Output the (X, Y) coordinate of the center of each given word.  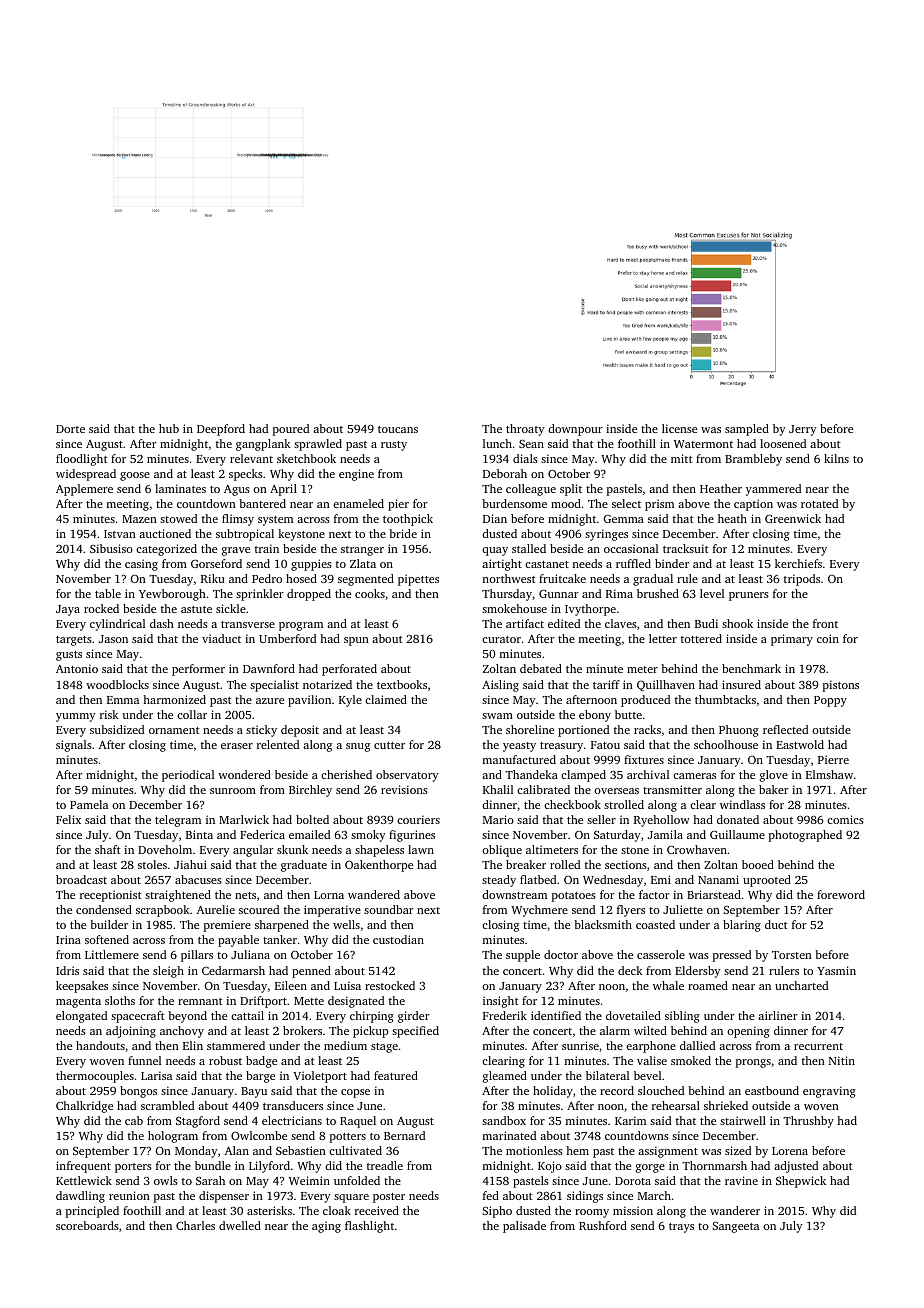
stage (384, 1048)
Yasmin (836, 970)
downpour (575, 430)
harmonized (174, 699)
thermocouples (95, 1077)
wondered (244, 774)
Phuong (739, 731)
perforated (349, 670)
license (679, 428)
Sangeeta (735, 1227)
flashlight (369, 1227)
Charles (195, 1225)
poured (290, 430)
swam (497, 716)
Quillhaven (666, 685)
